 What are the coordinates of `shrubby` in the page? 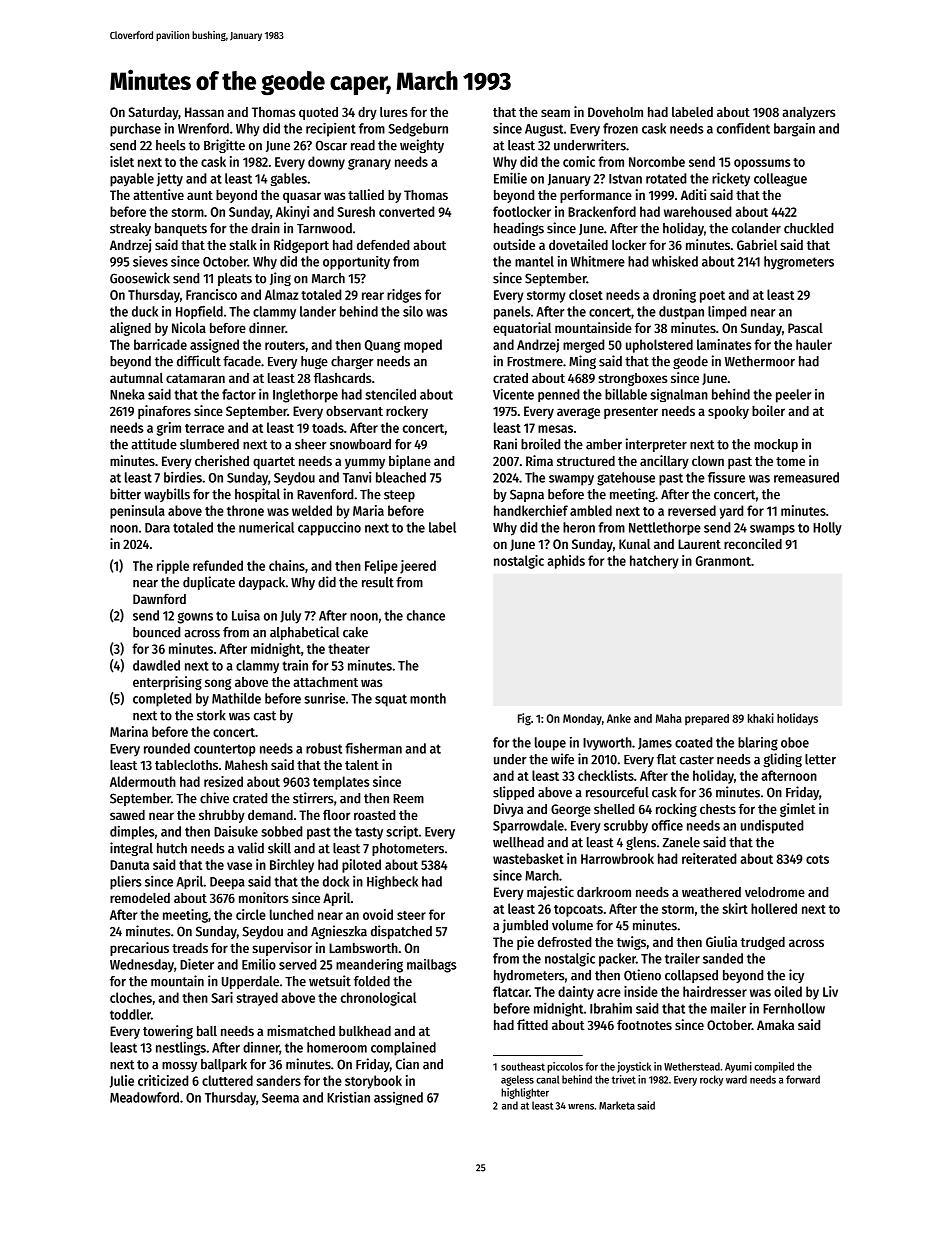 It's located at (222, 816).
